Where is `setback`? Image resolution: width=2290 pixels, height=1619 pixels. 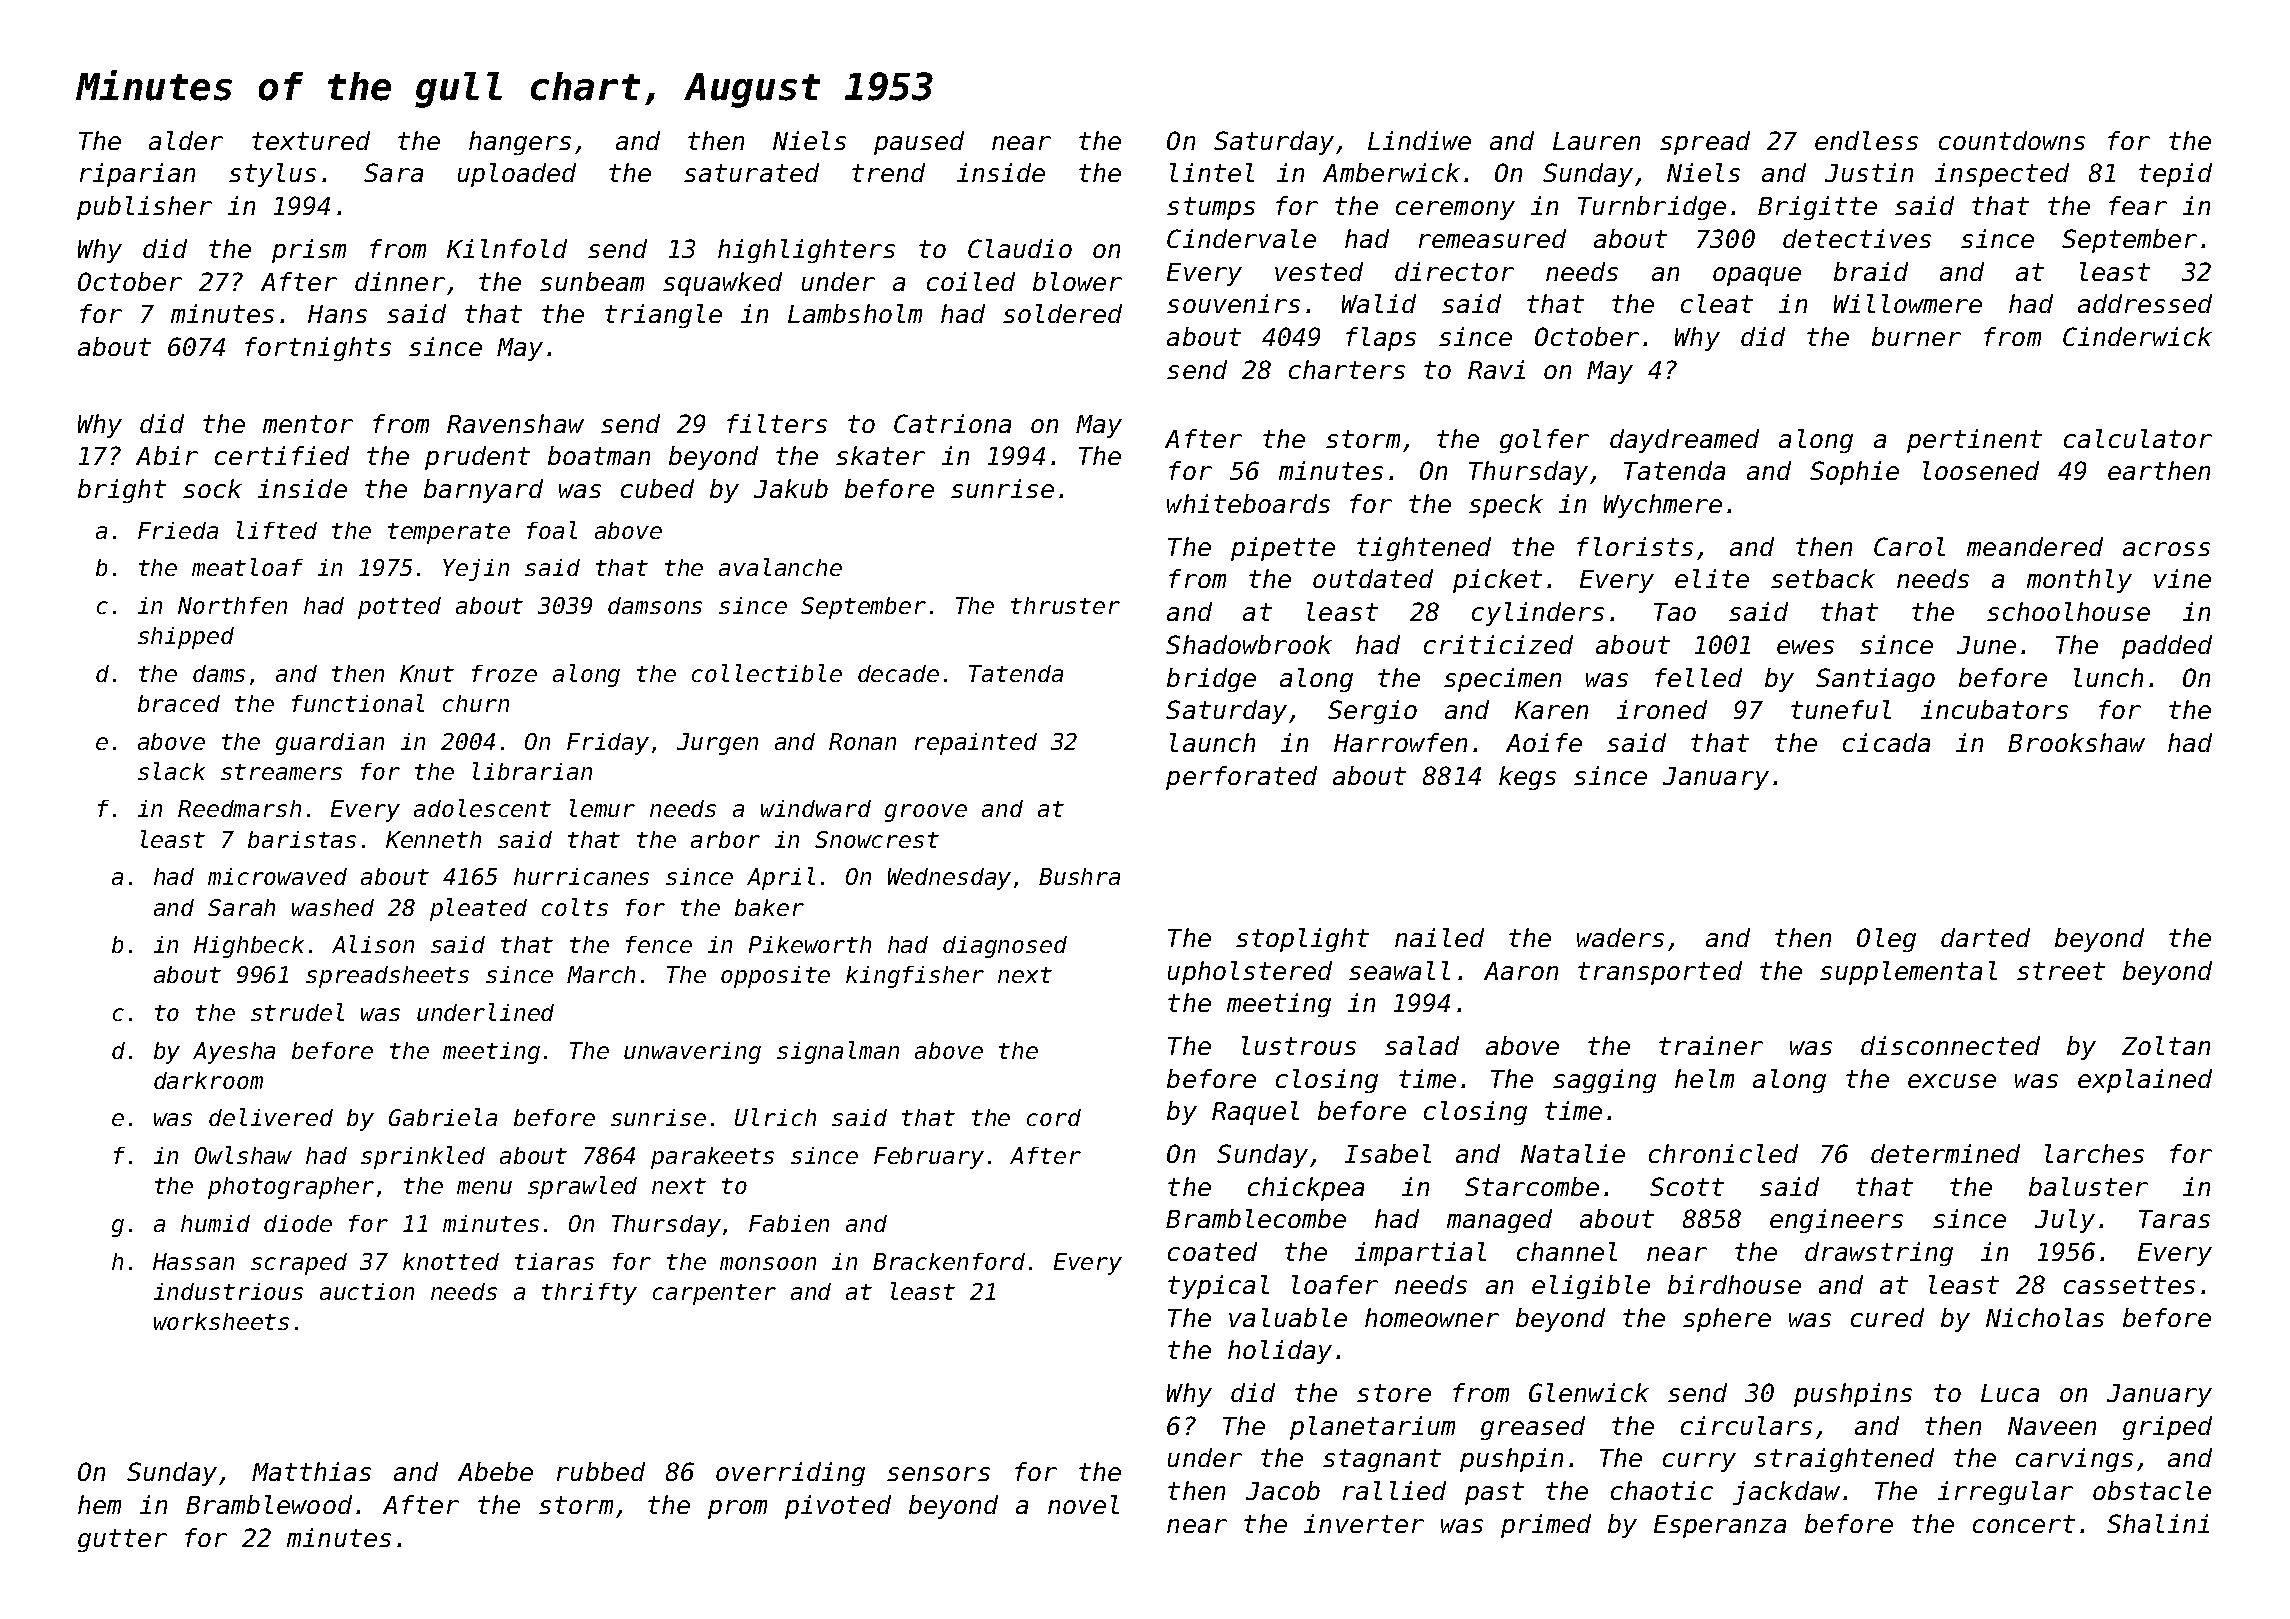
setback is located at coordinates (1823, 578).
